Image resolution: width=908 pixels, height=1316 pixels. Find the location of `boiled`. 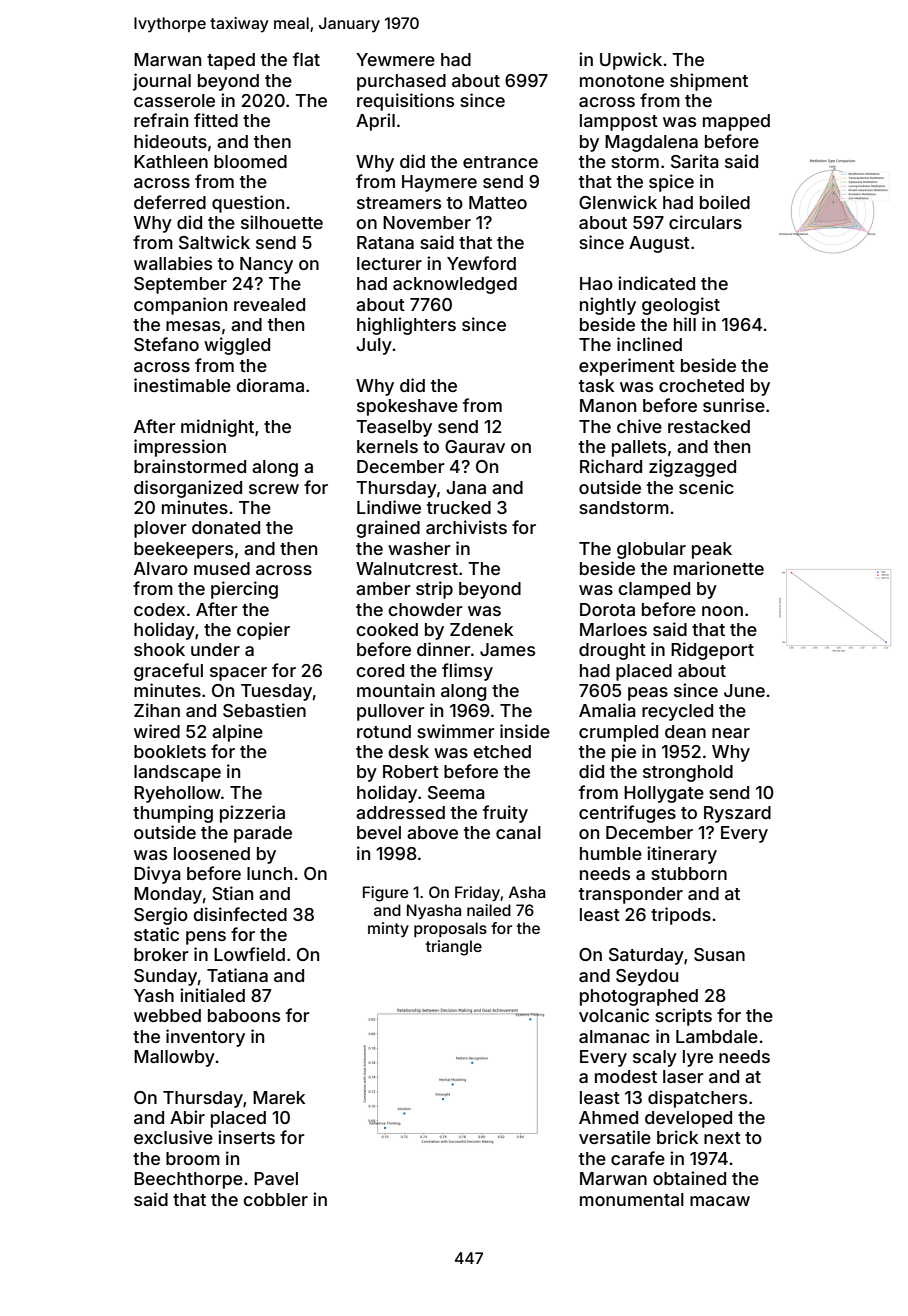

boiled is located at coordinates (725, 202).
